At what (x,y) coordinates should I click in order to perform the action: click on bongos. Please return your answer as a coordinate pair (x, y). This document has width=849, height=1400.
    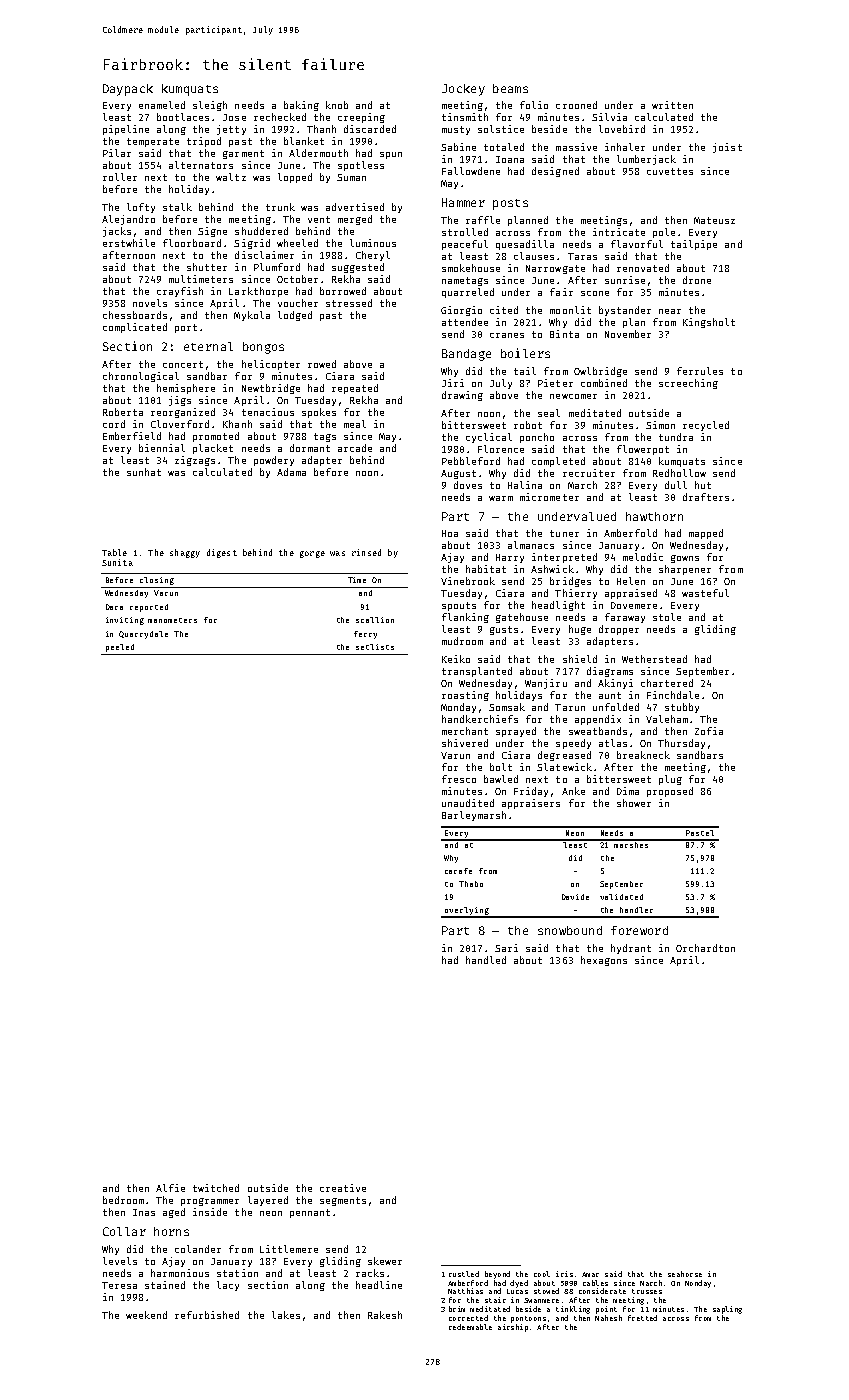
    Looking at the image, I should click on (263, 348).
